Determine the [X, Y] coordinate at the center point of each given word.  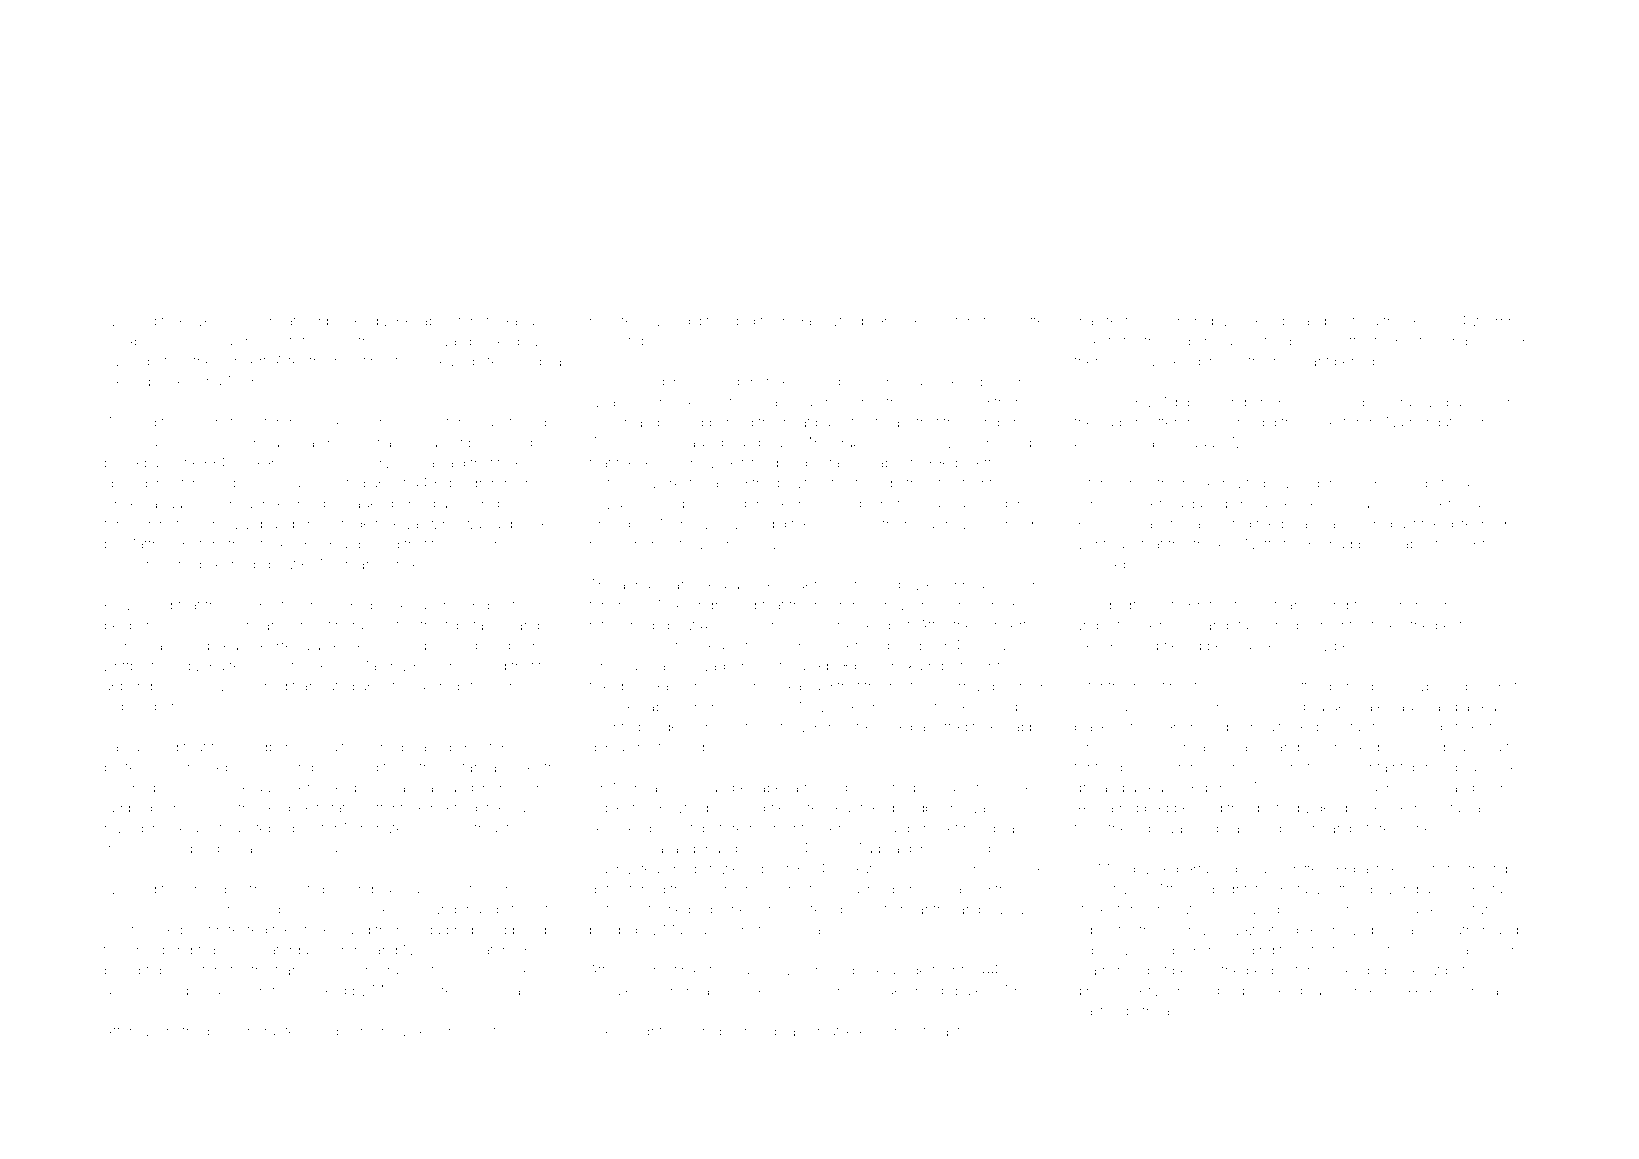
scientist [280, 342]
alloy [471, 545]
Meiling [719, 546]
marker [1204, 483]
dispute [959, 990]
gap [601, 750]
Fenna [981, 442]
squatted [1297, 687]
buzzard [233, 1031]
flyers [1499, 545]
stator [341, 808]
